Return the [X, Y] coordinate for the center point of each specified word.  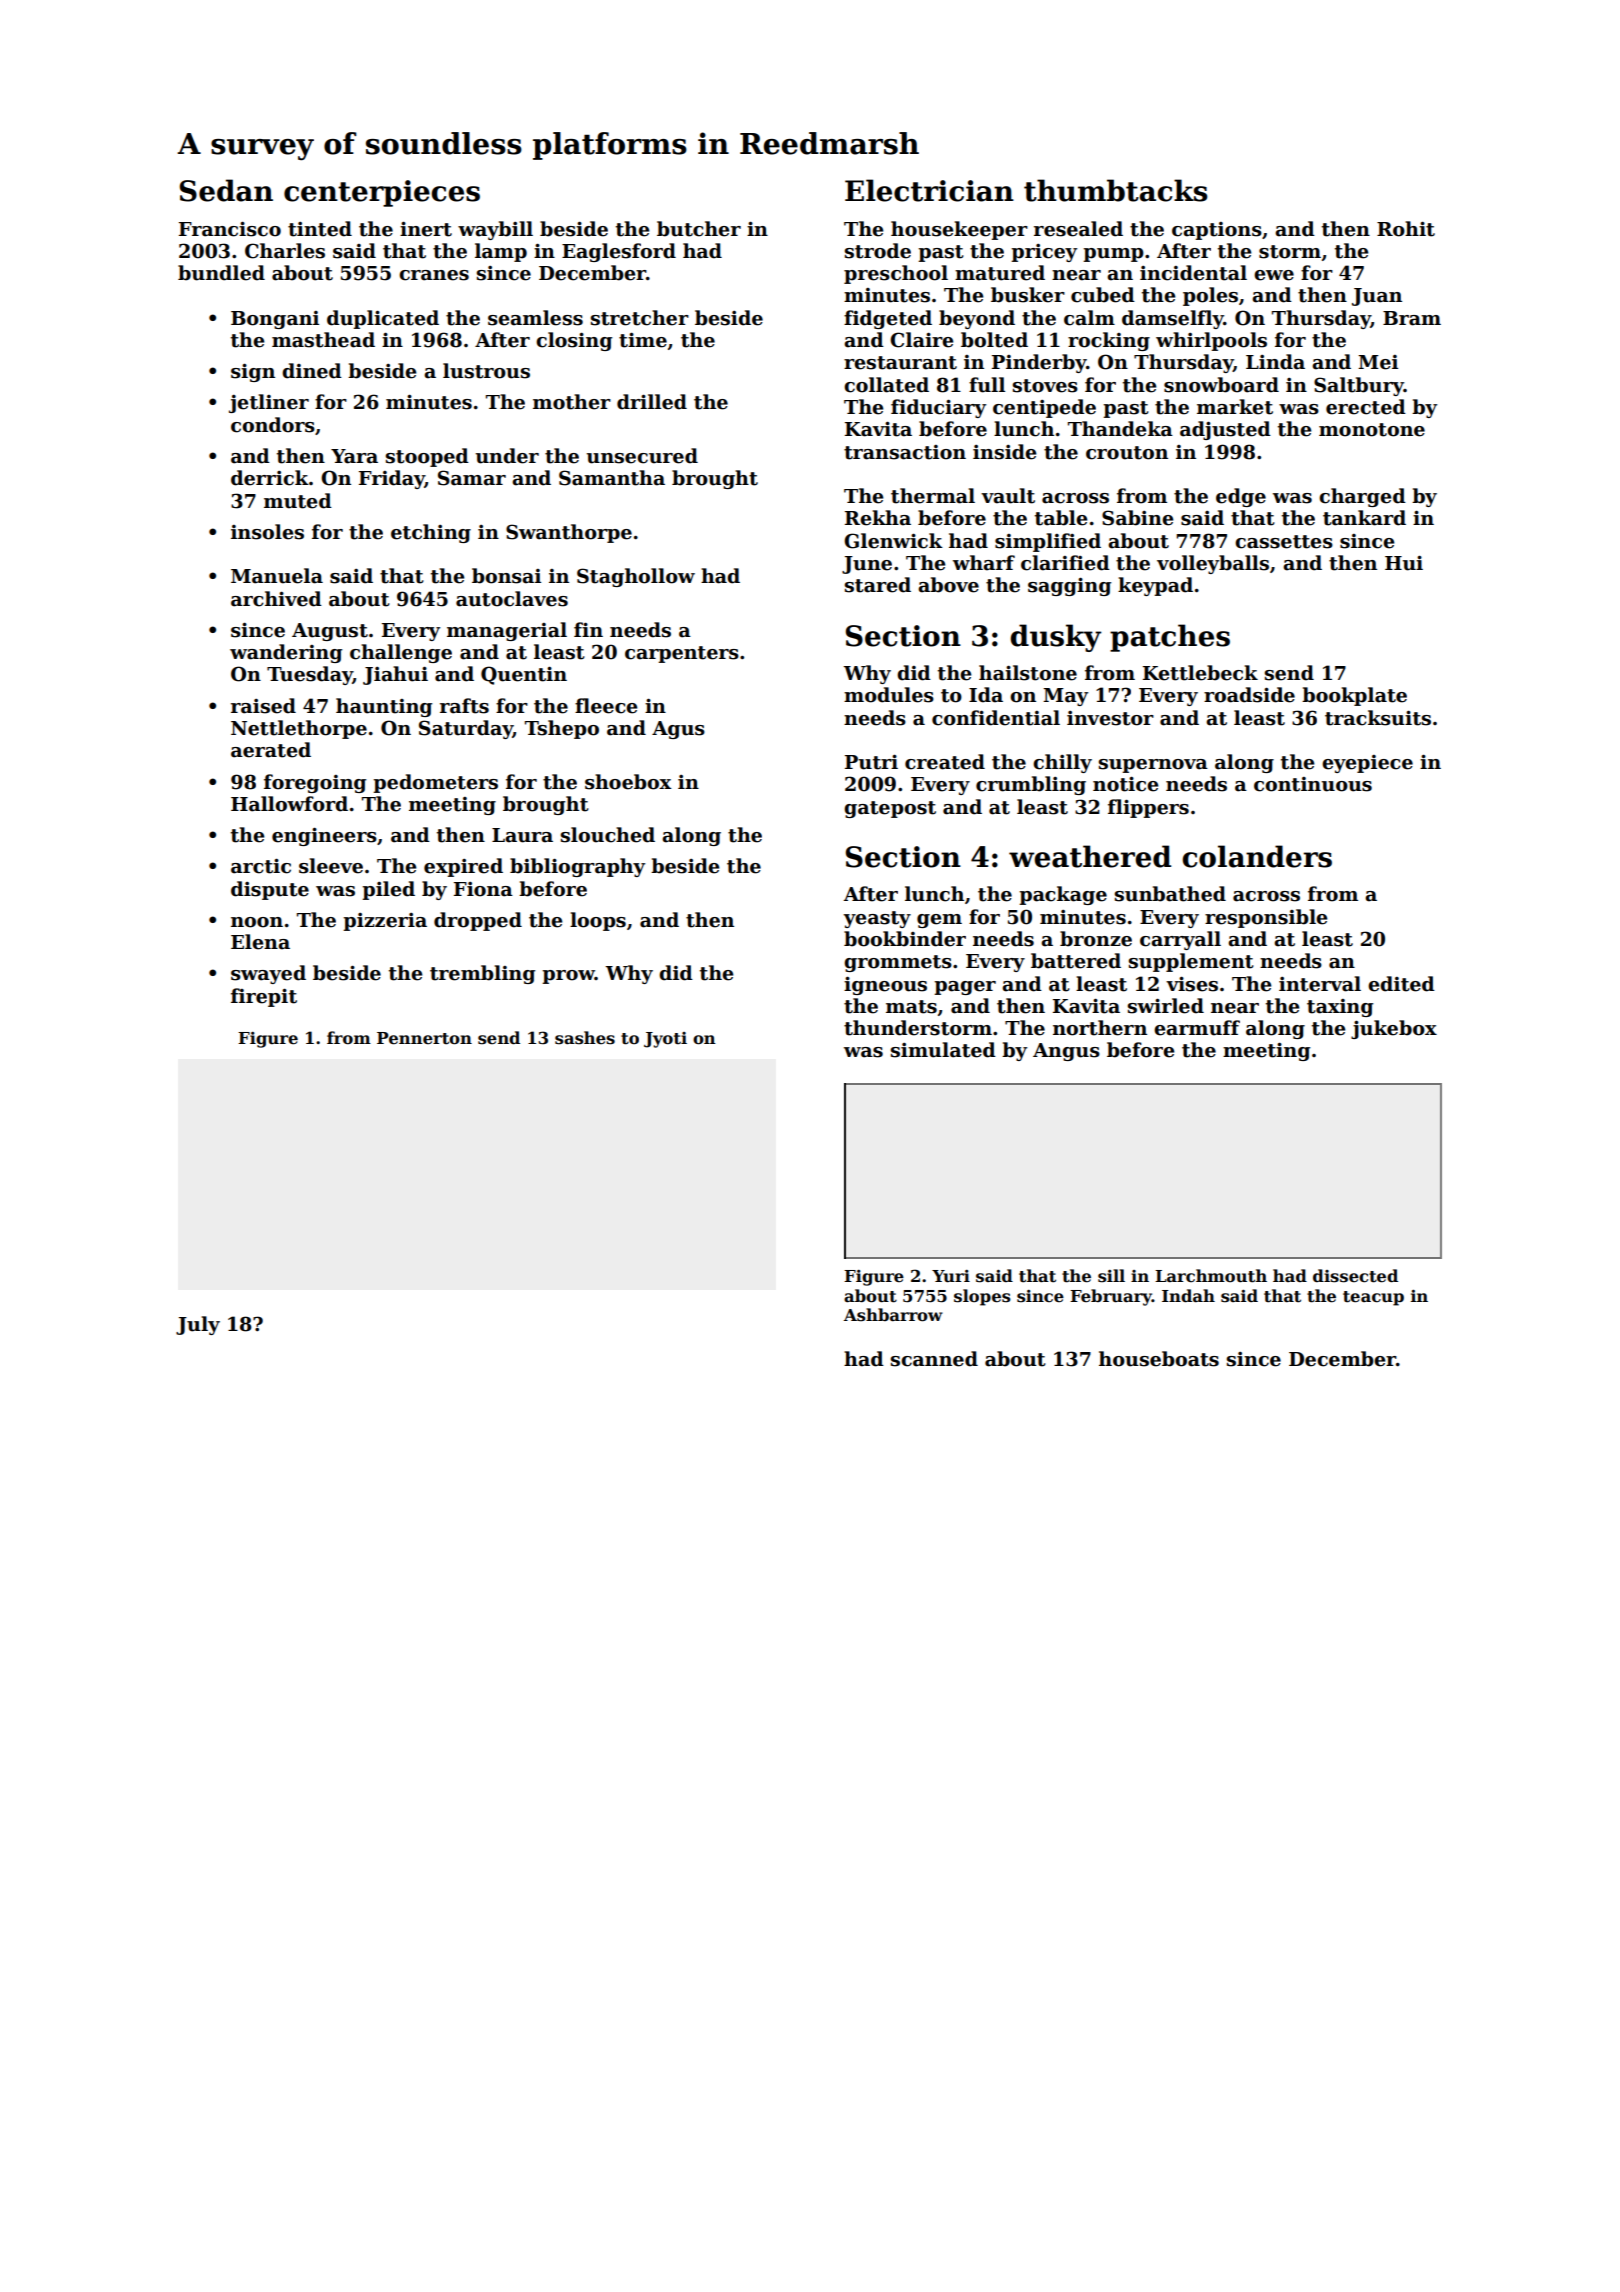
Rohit [1406, 229]
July [198, 1325]
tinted [320, 229]
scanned [934, 1359]
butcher [699, 229]
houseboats [1159, 1359]
